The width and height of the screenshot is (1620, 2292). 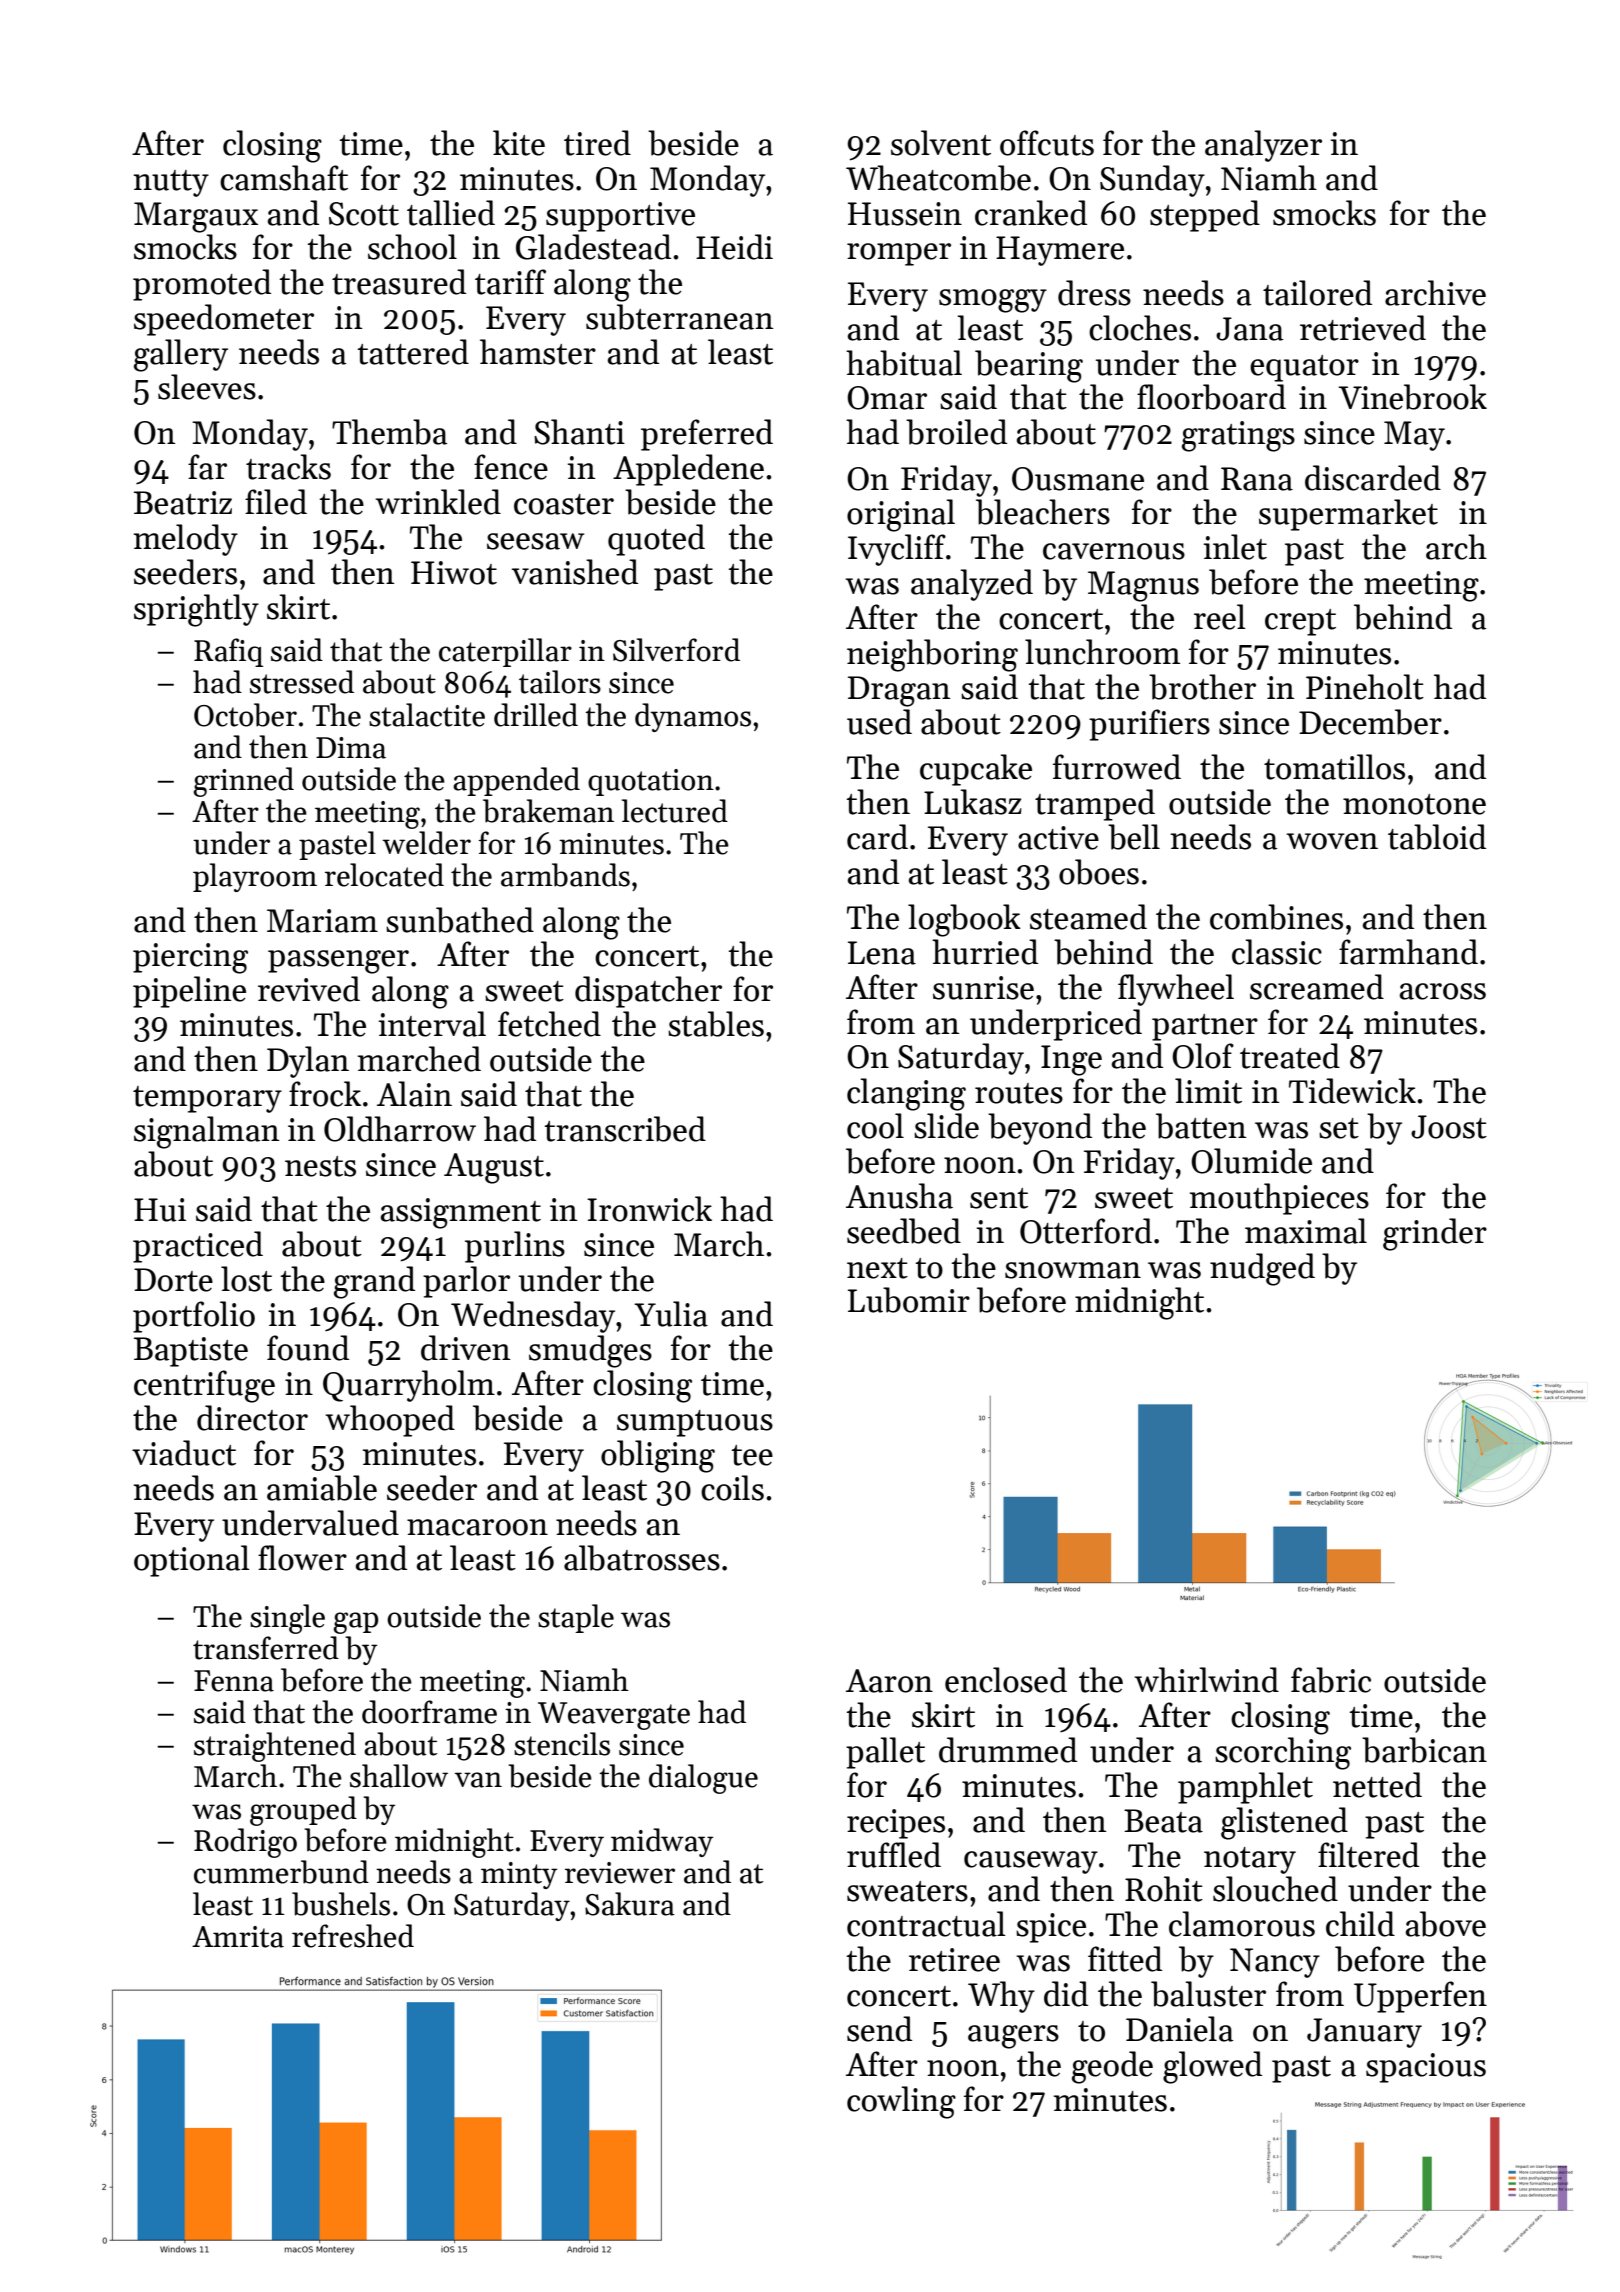 What do you see at coordinates (879, 722) in the screenshot?
I see `used` at bounding box center [879, 722].
